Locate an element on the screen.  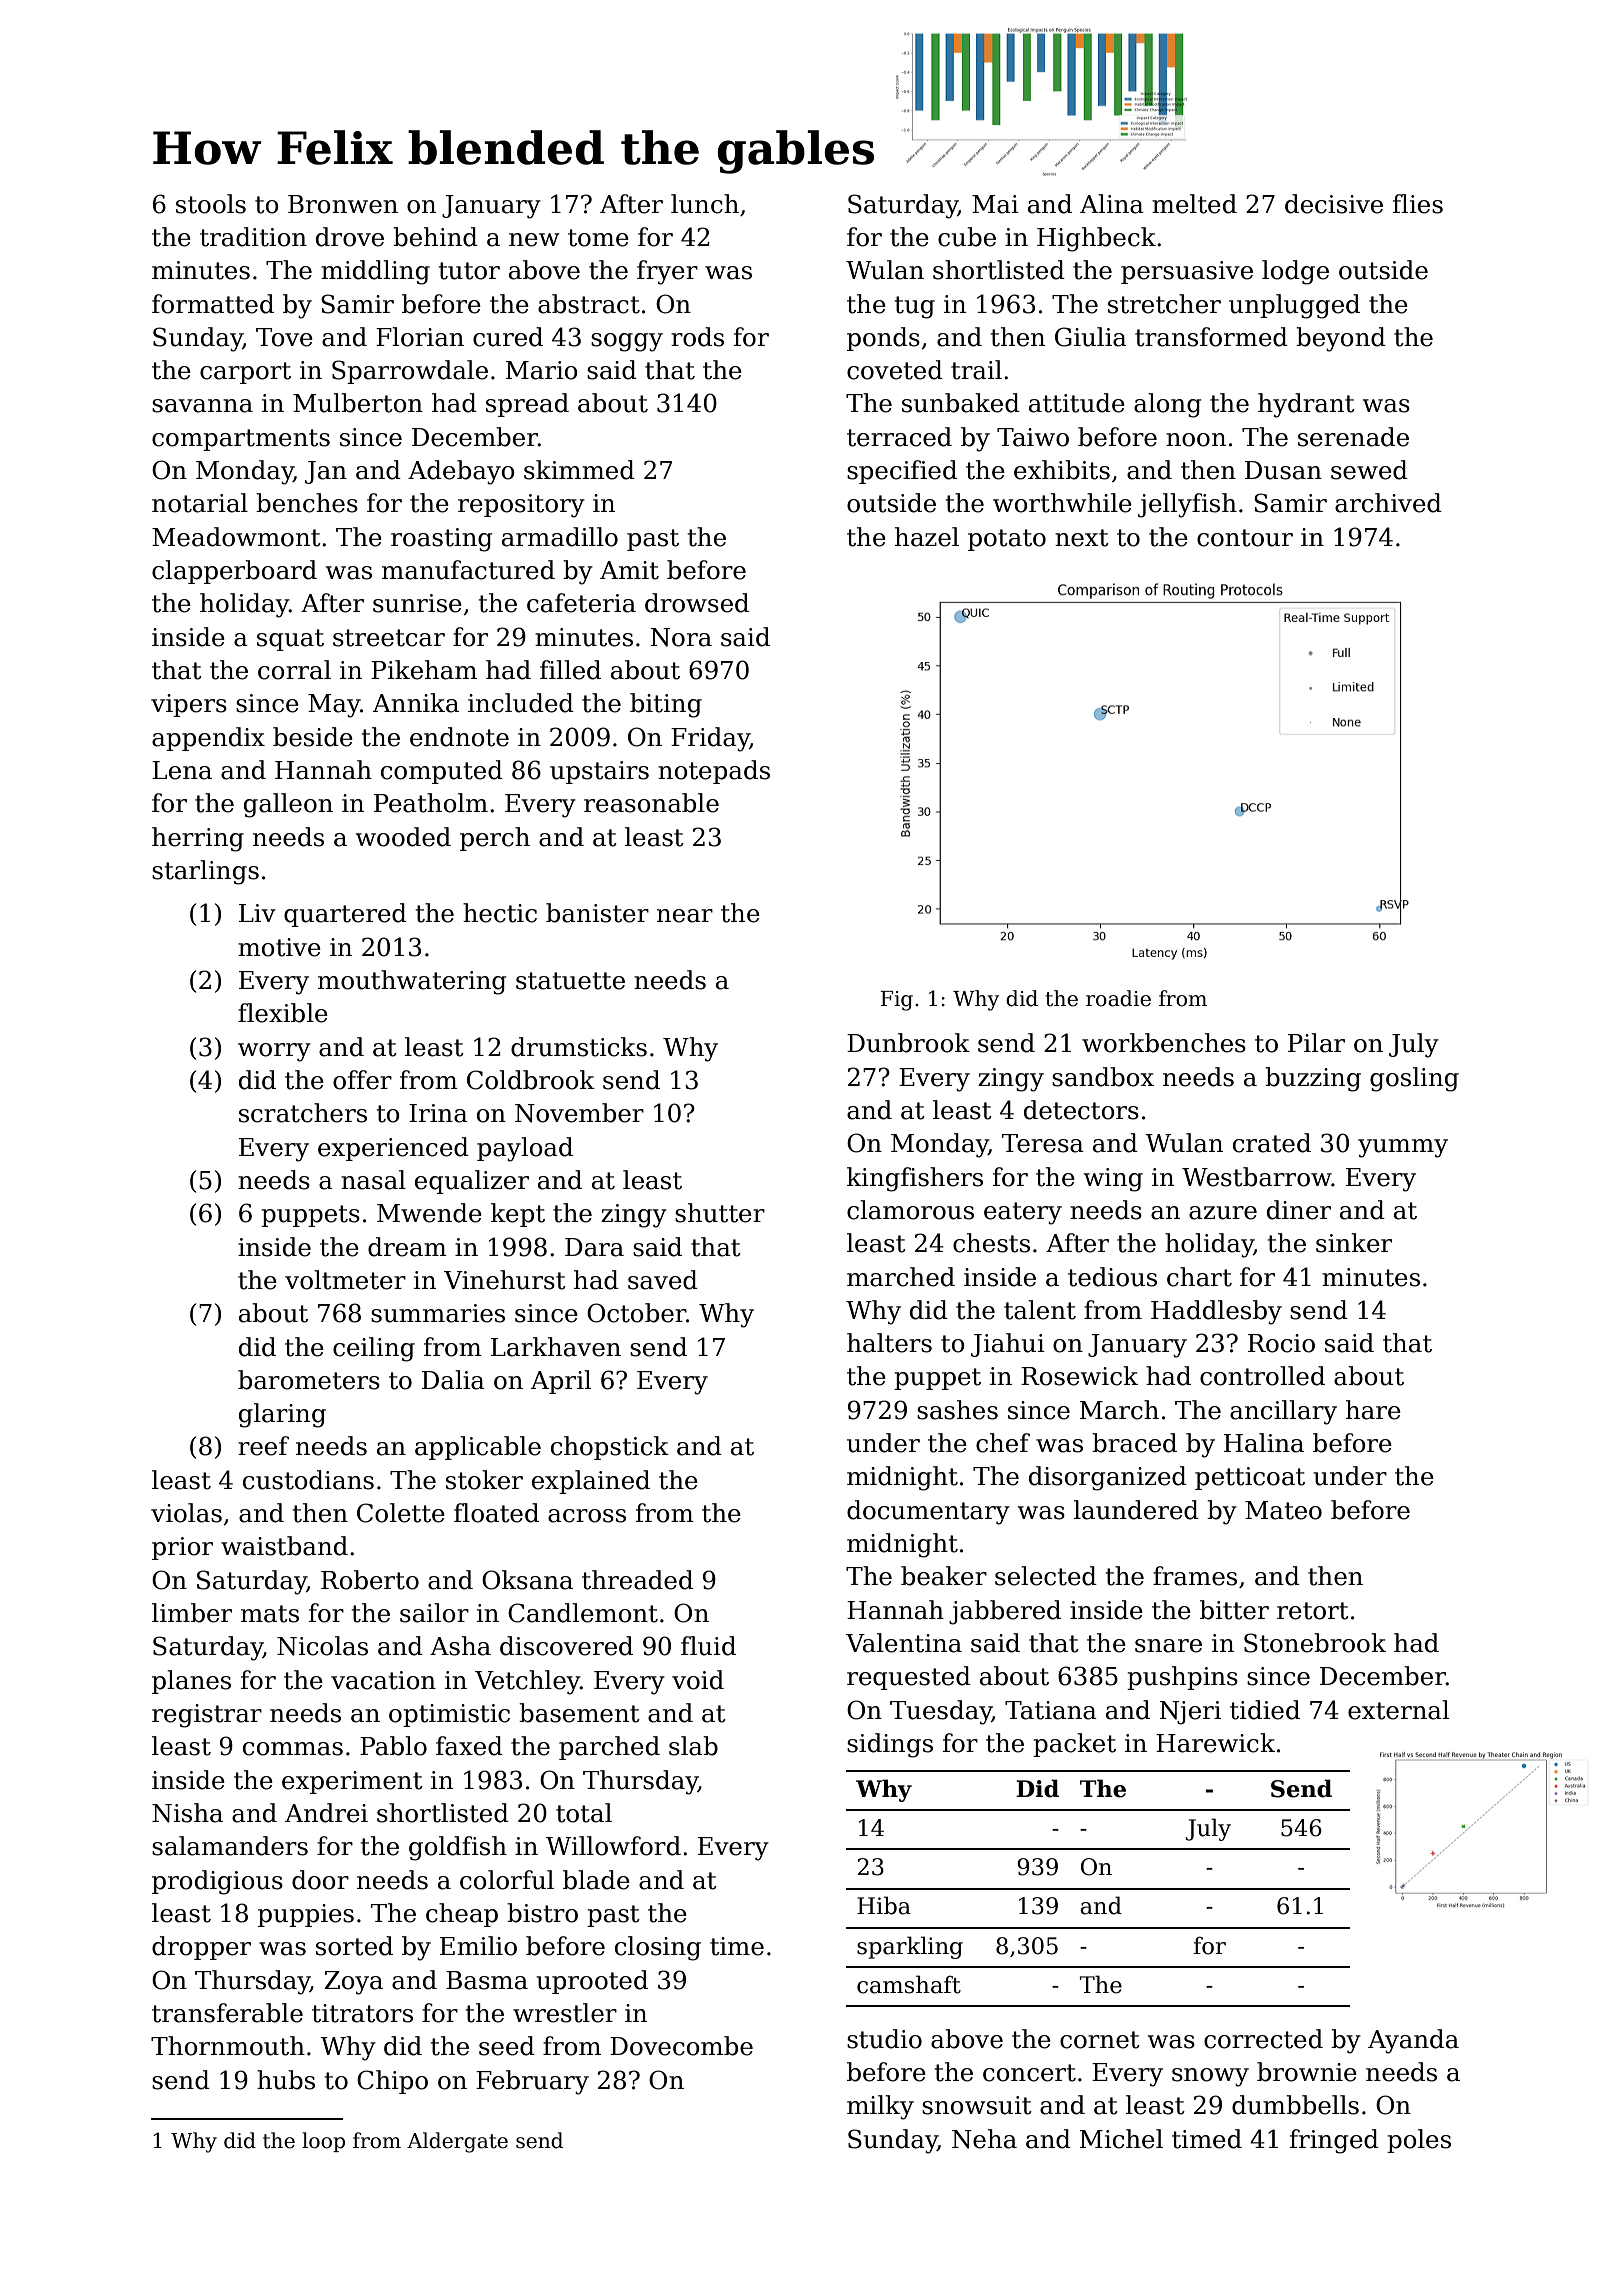
clamorous is located at coordinates (910, 1210).
